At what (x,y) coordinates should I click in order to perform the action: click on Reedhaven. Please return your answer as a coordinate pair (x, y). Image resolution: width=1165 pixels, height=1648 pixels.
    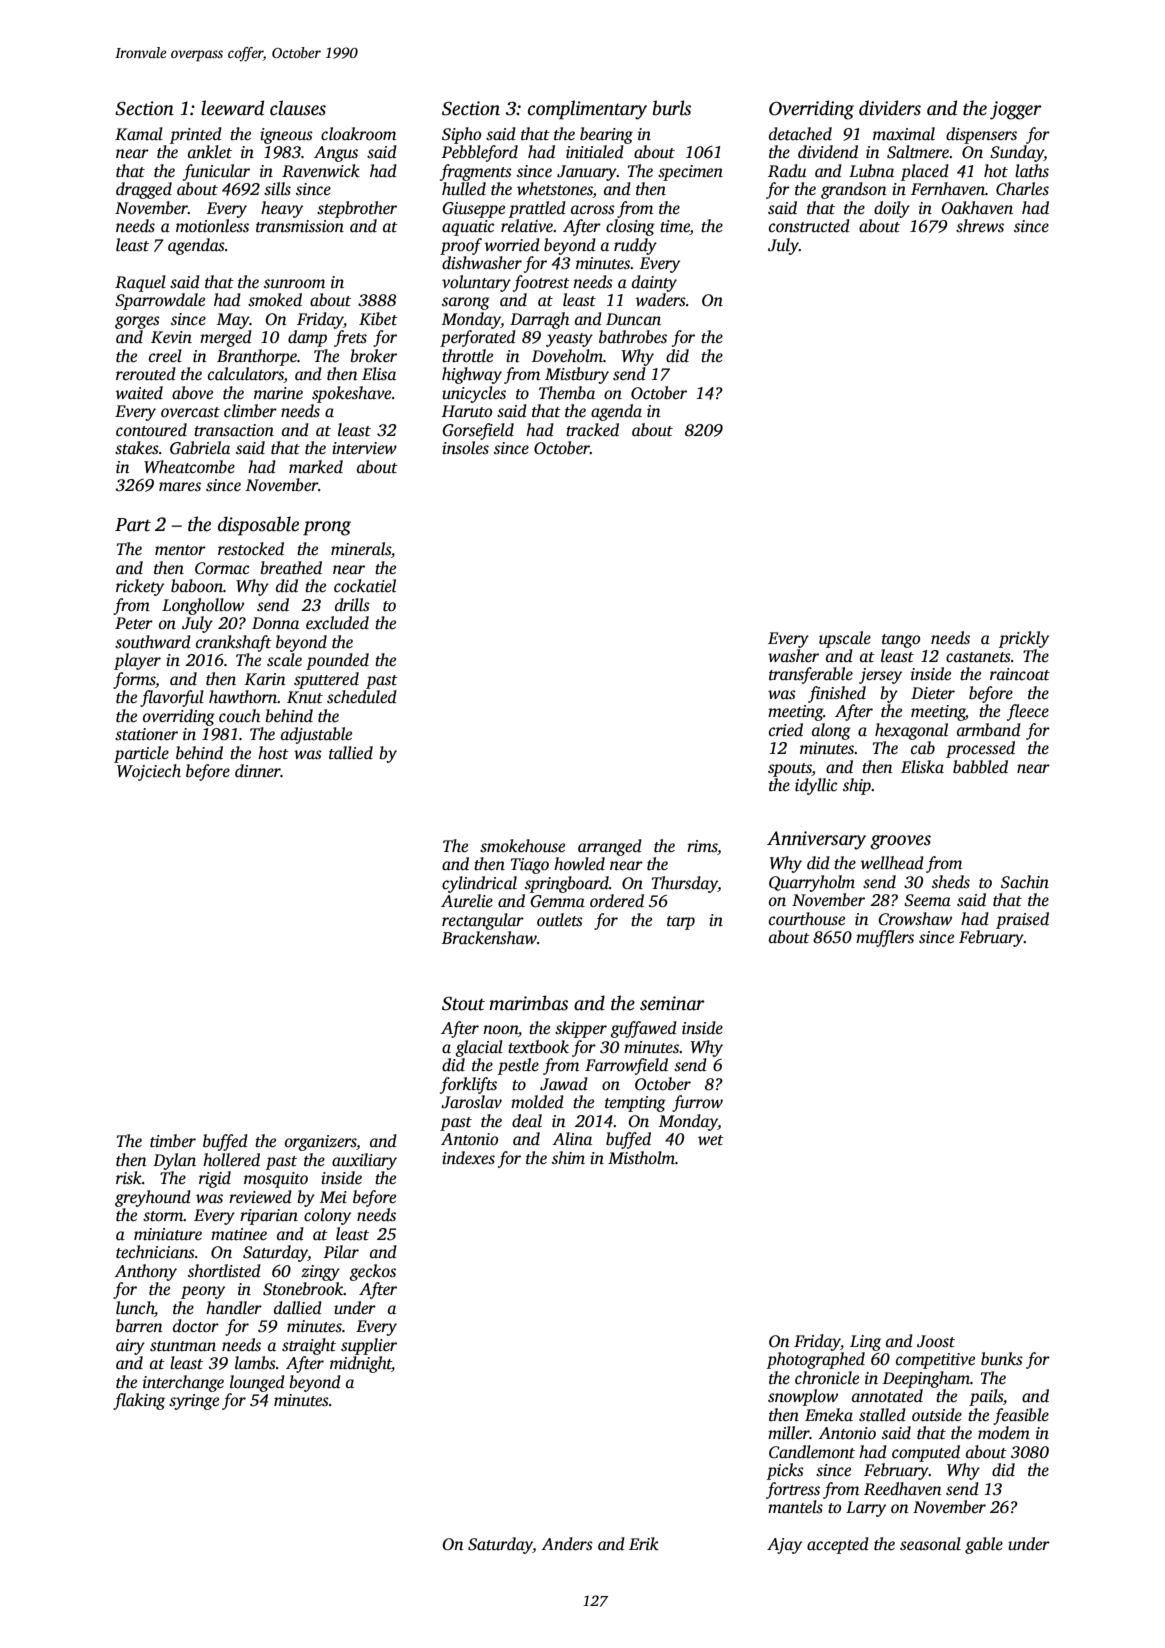
    Looking at the image, I should click on (903, 1489).
